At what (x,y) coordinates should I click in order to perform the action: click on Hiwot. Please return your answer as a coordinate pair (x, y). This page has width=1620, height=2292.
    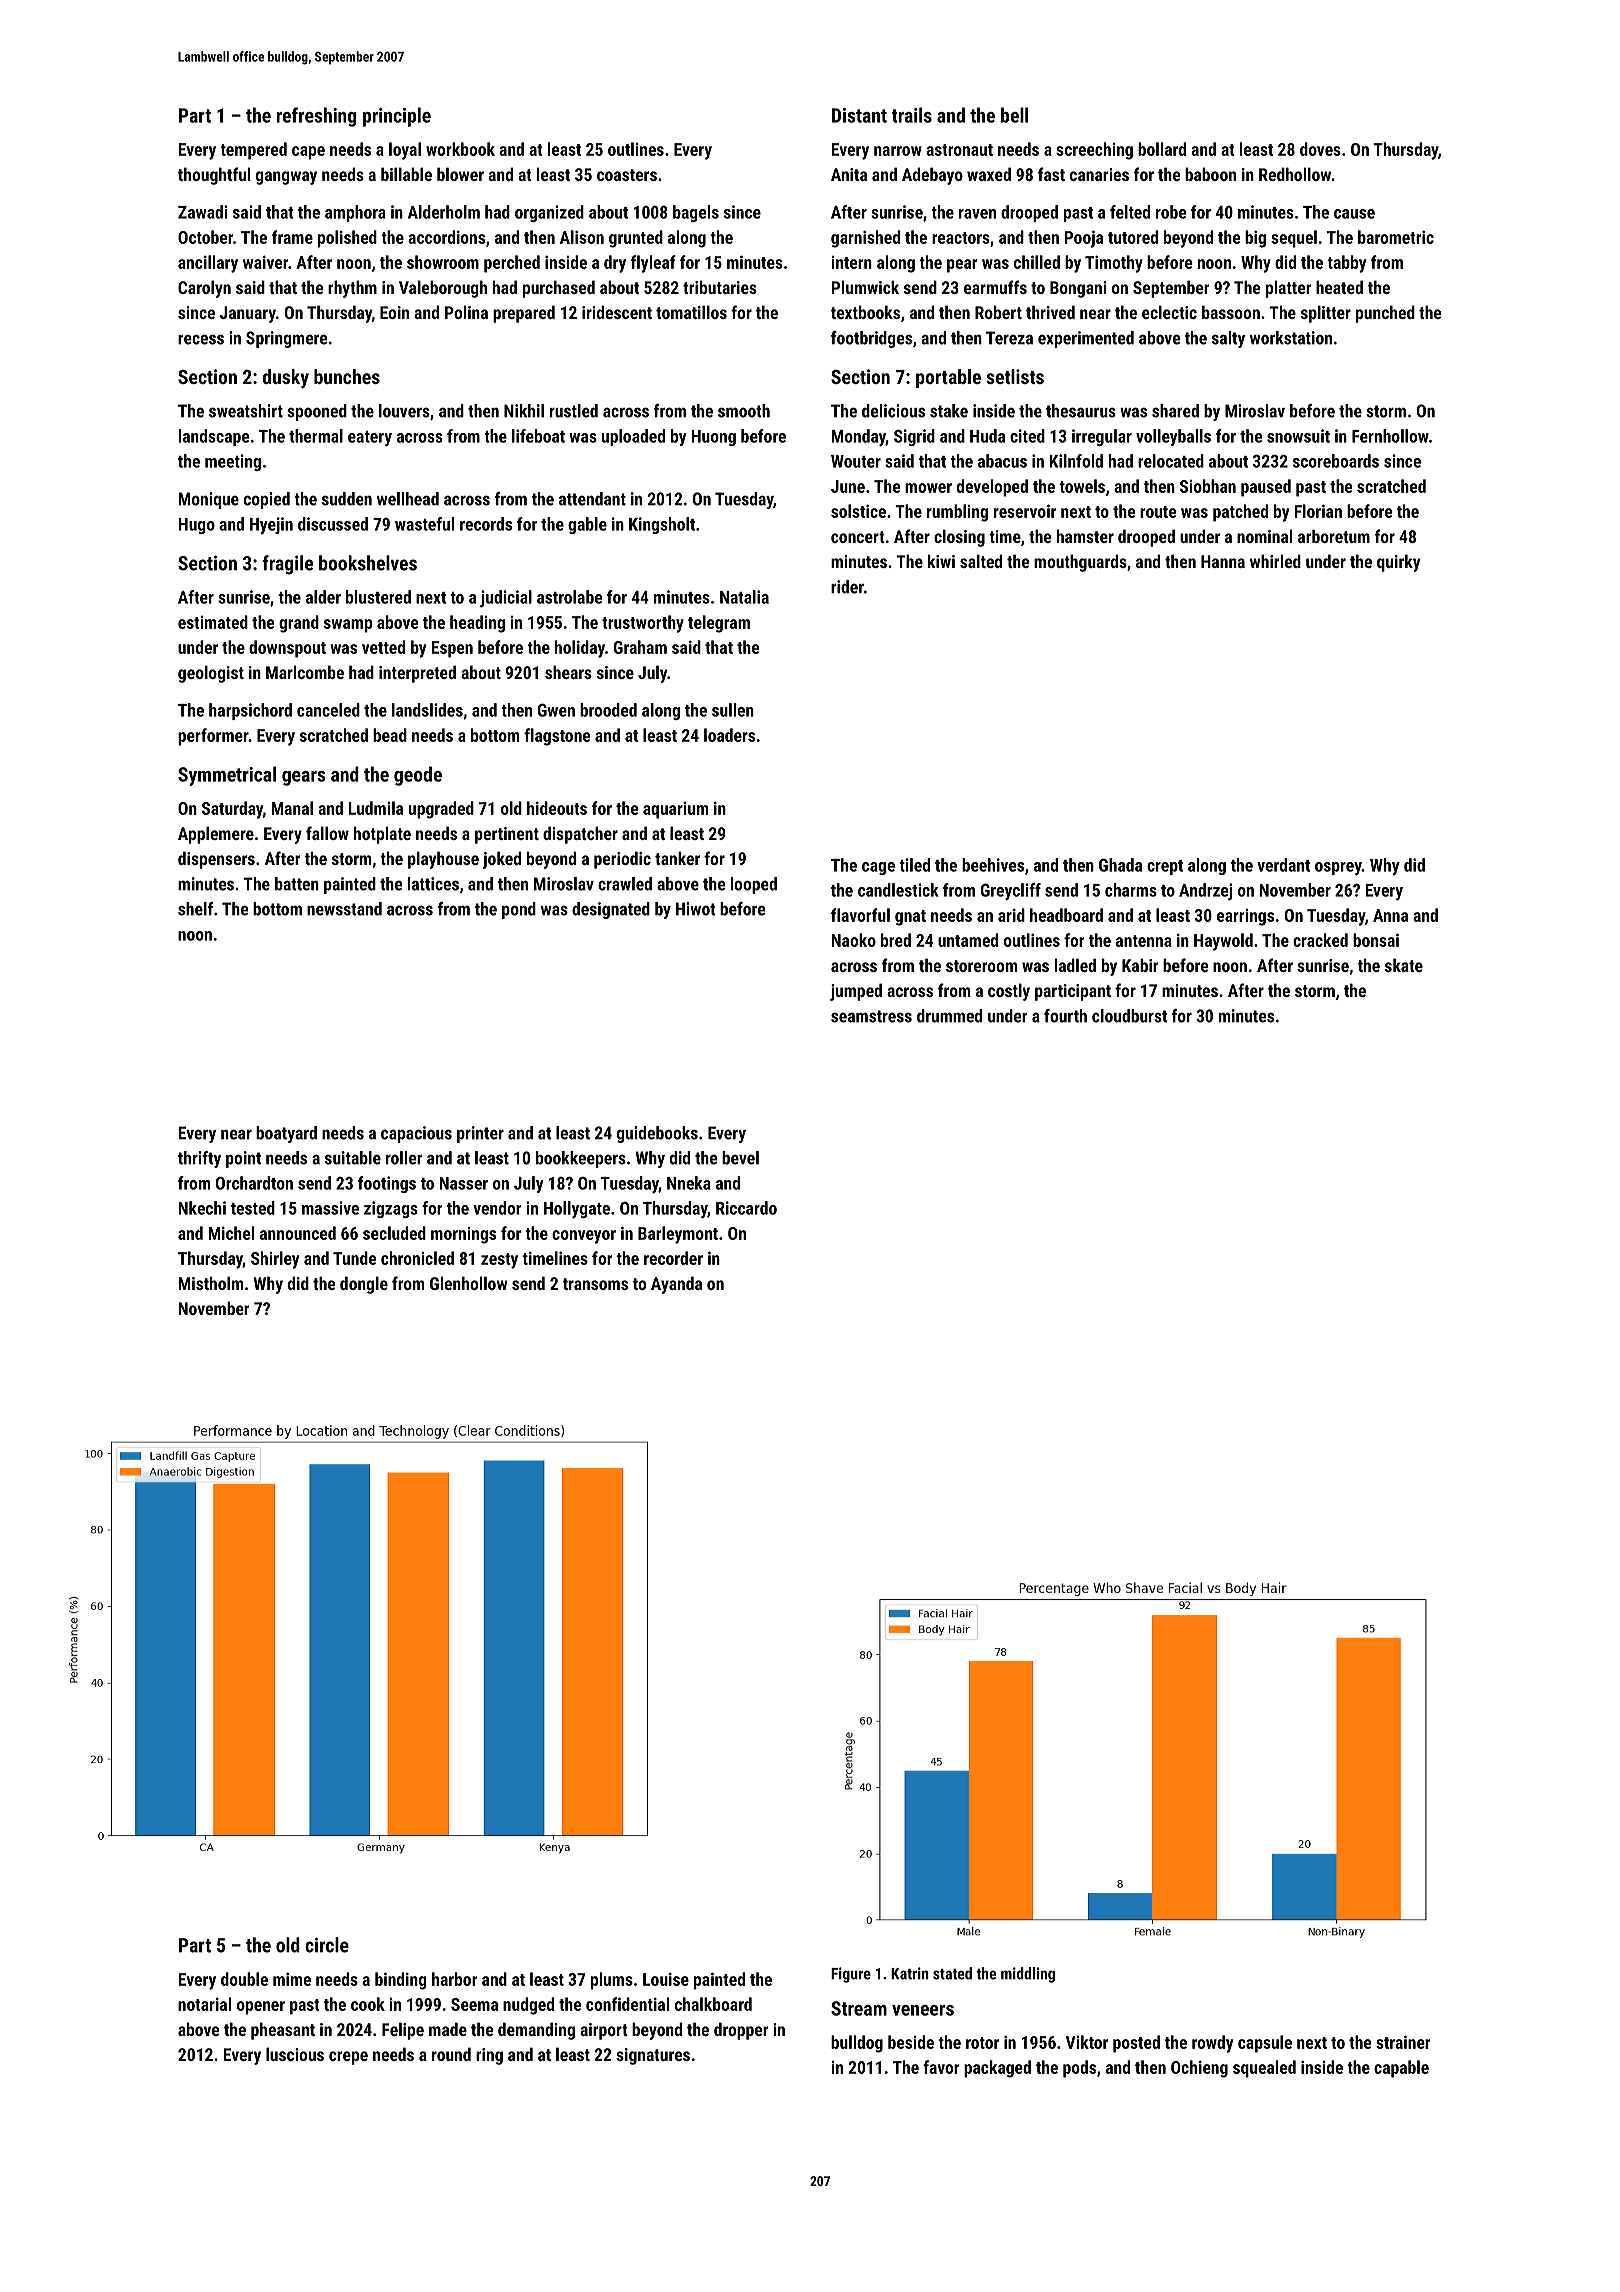
    Looking at the image, I should click on (696, 909).
